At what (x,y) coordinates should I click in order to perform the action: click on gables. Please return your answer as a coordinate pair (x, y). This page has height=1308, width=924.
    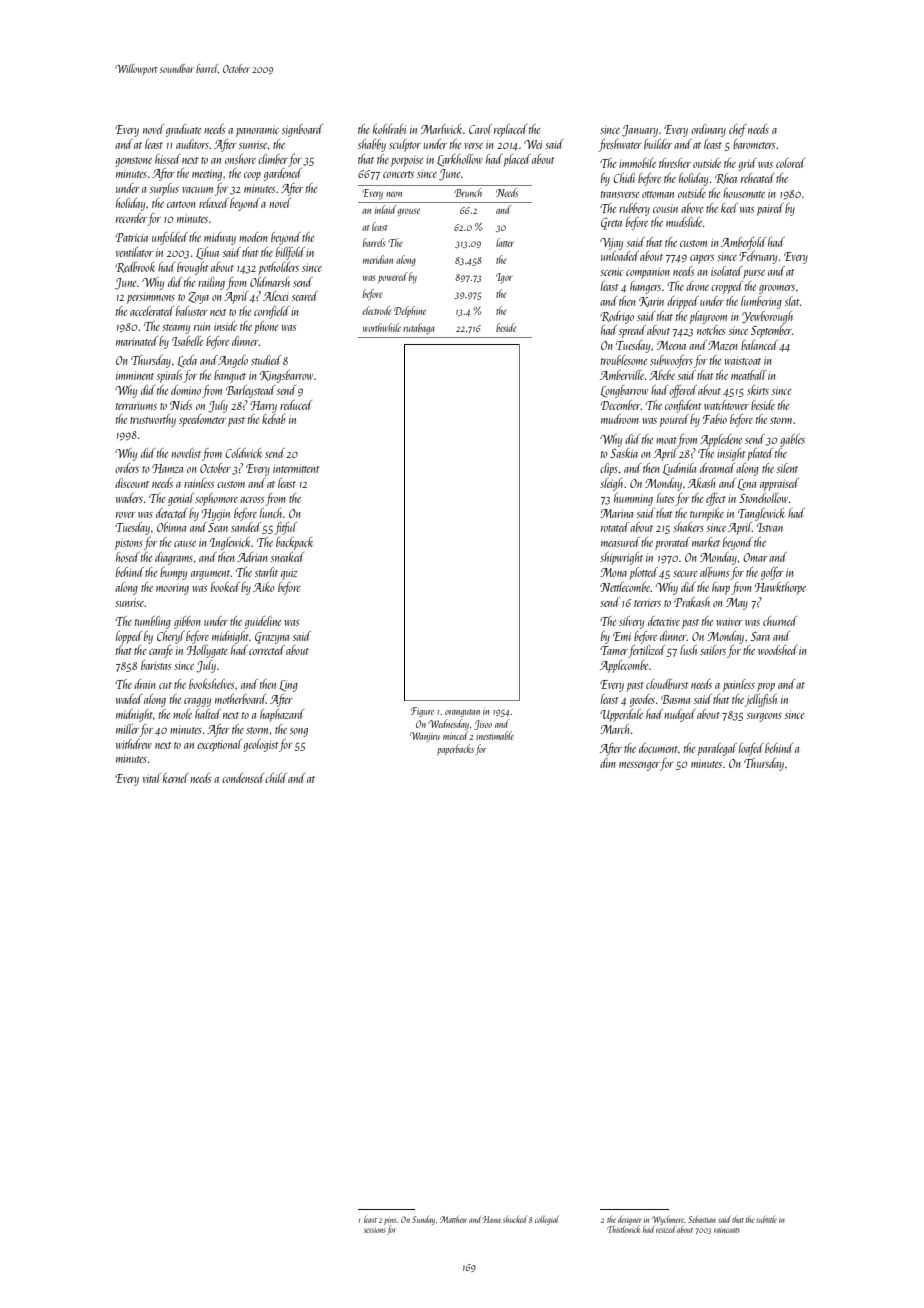
    Looking at the image, I should click on (792, 440).
